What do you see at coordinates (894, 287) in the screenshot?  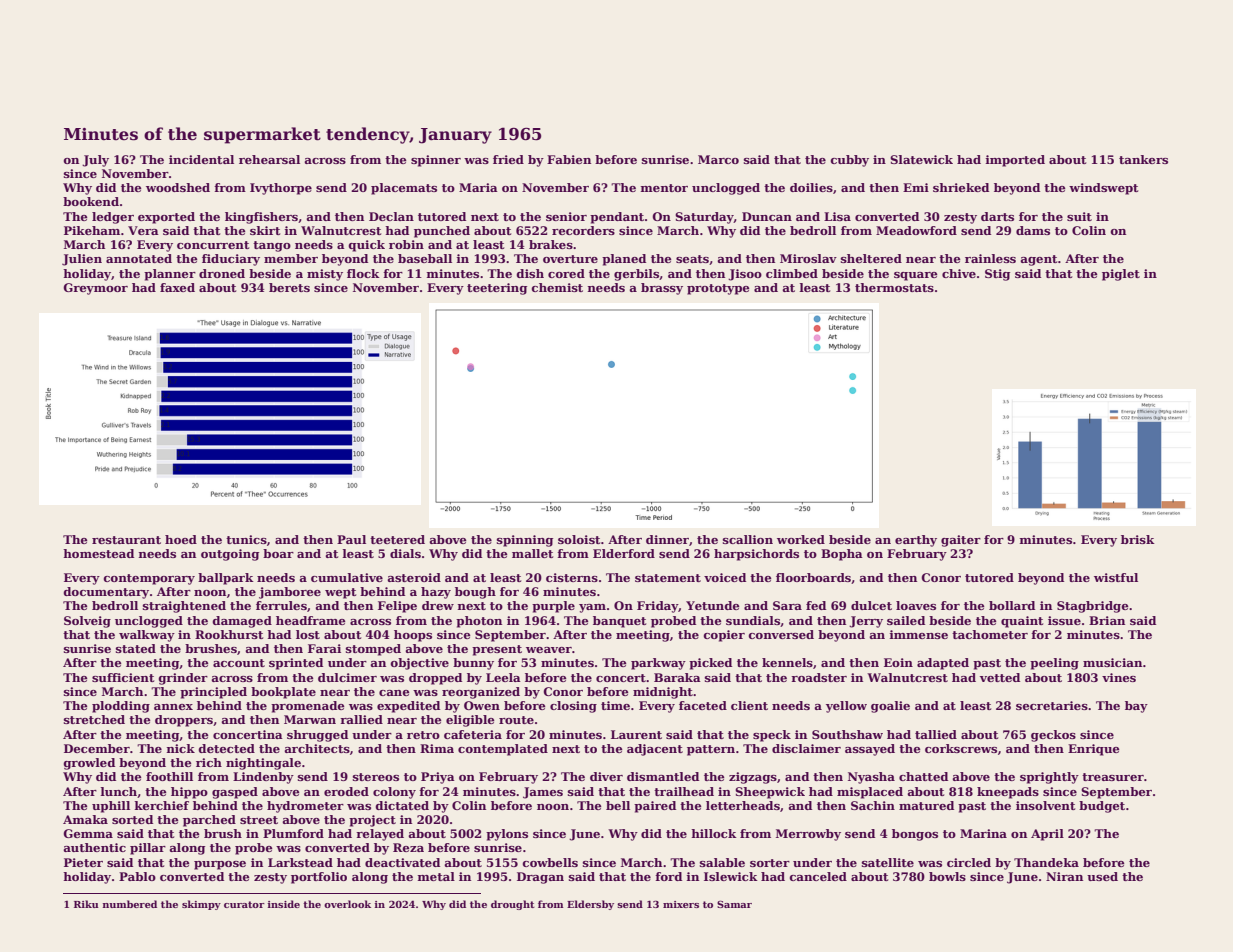 I see `thermostats` at bounding box center [894, 287].
